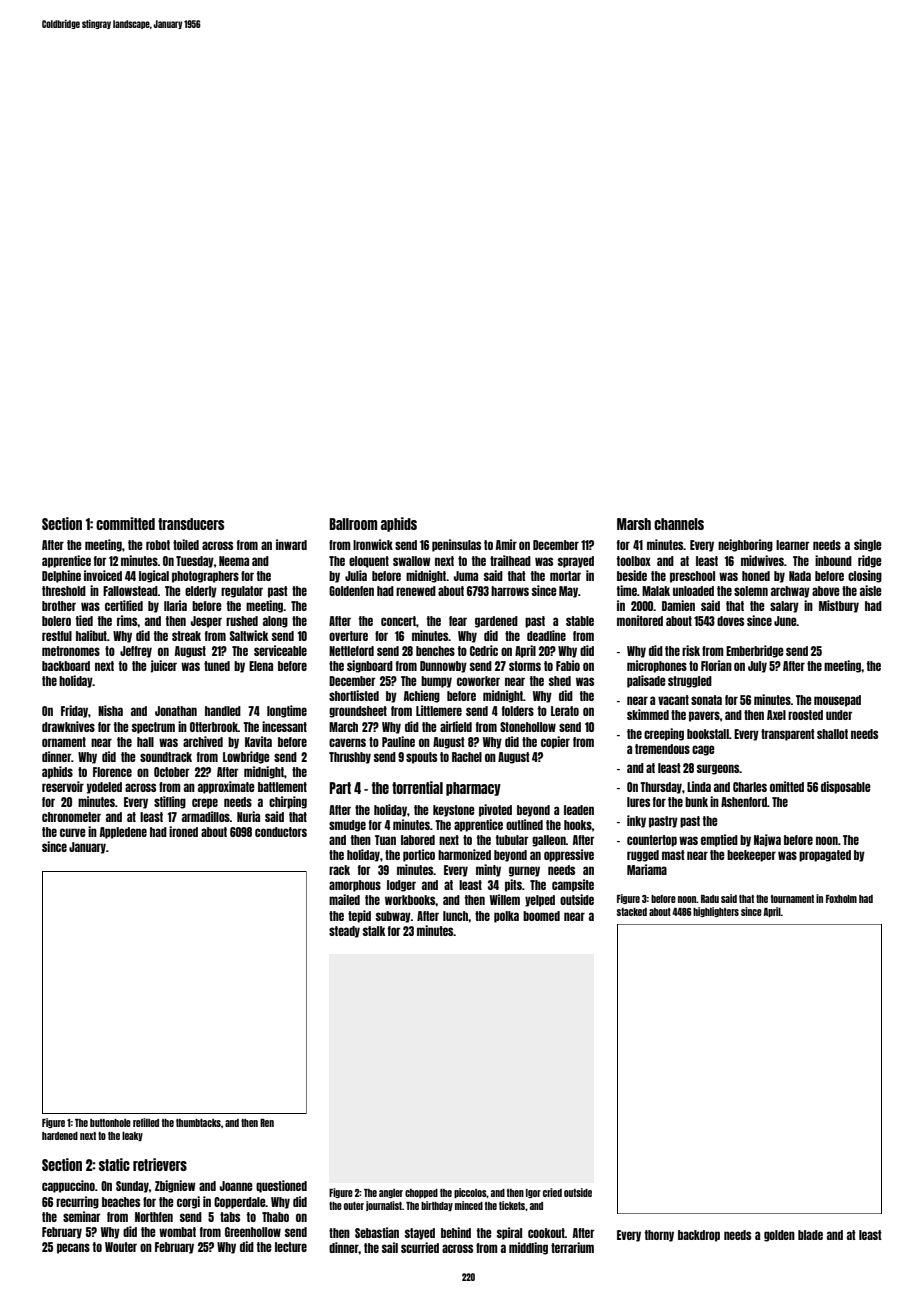 The height and width of the image is (1308, 924). I want to click on brother, so click(59, 606).
